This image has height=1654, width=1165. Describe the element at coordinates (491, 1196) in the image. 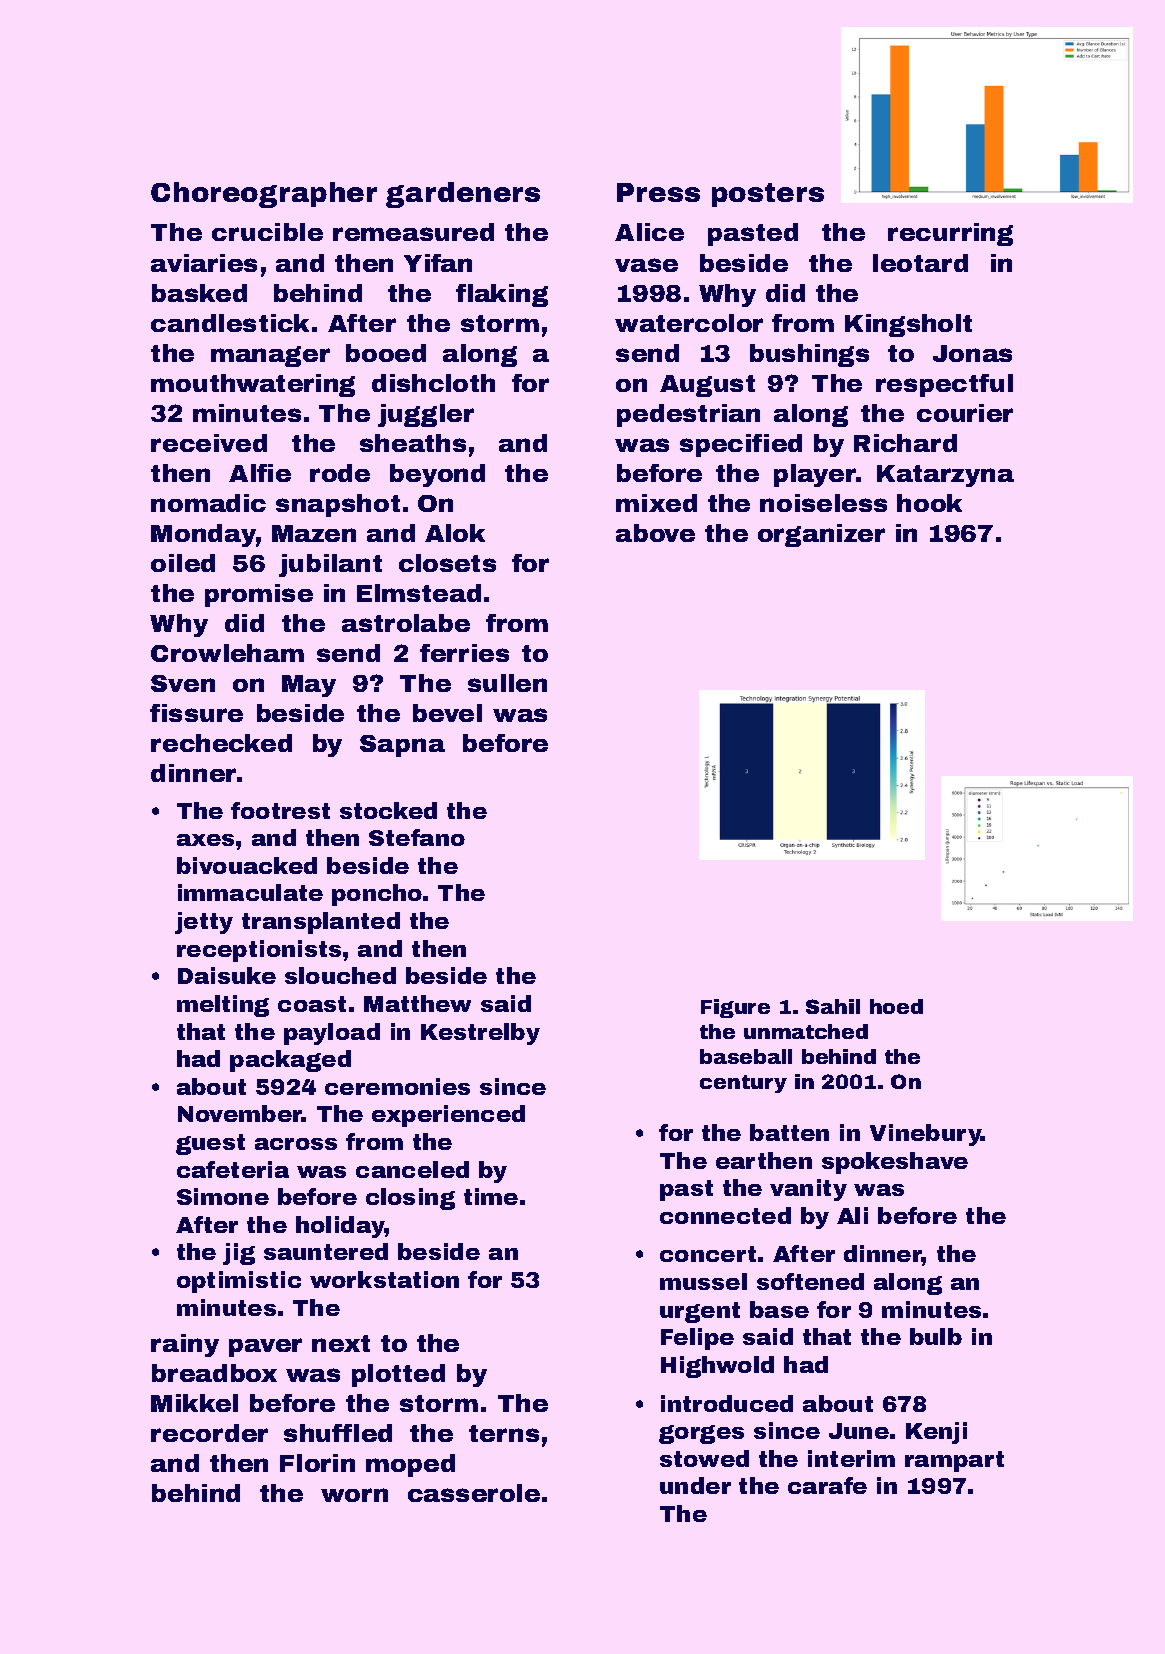

I see `time` at that location.
